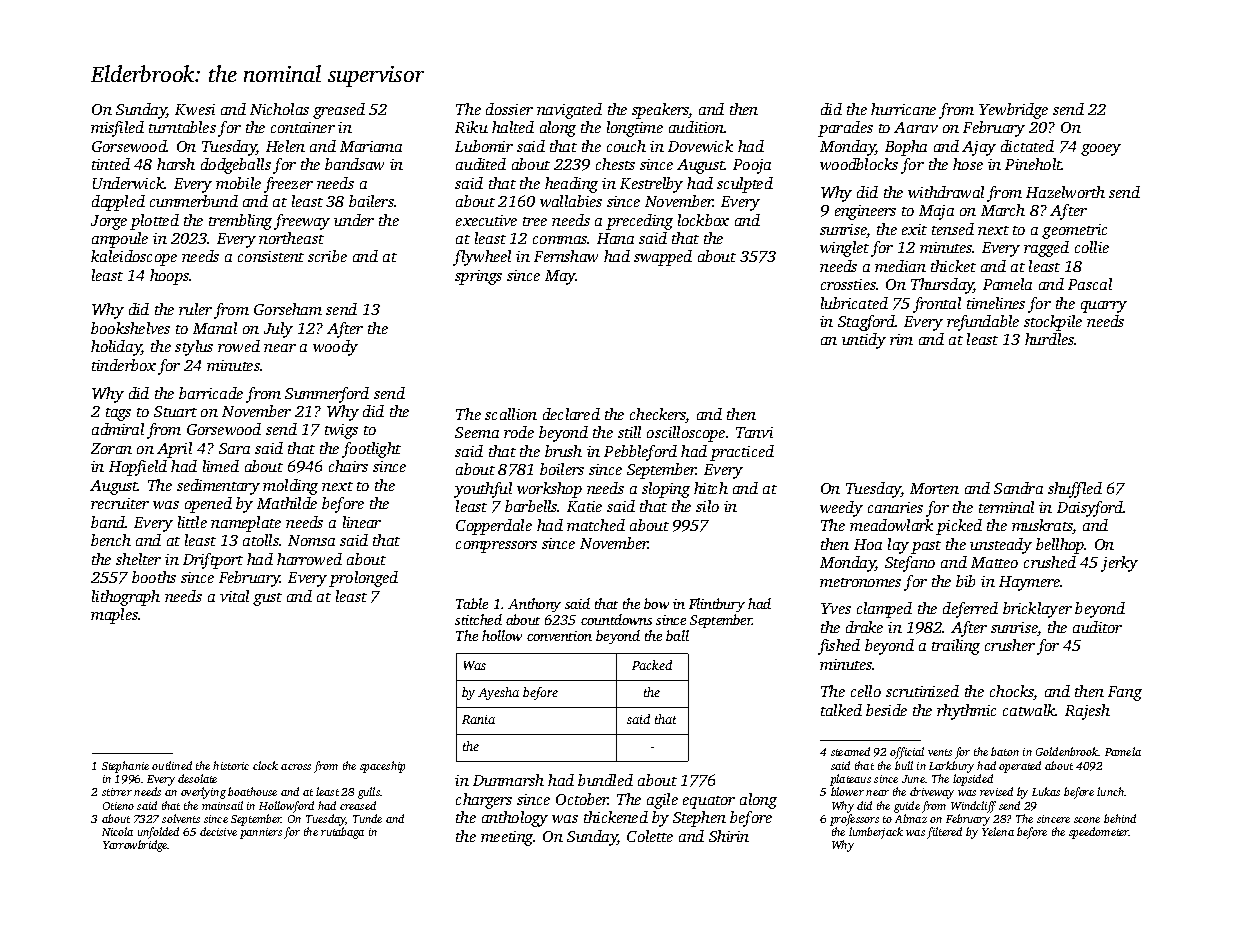 Image resolution: width=1233 pixels, height=952 pixels. Describe the element at coordinates (560, 277) in the page. I see `May` at that location.
